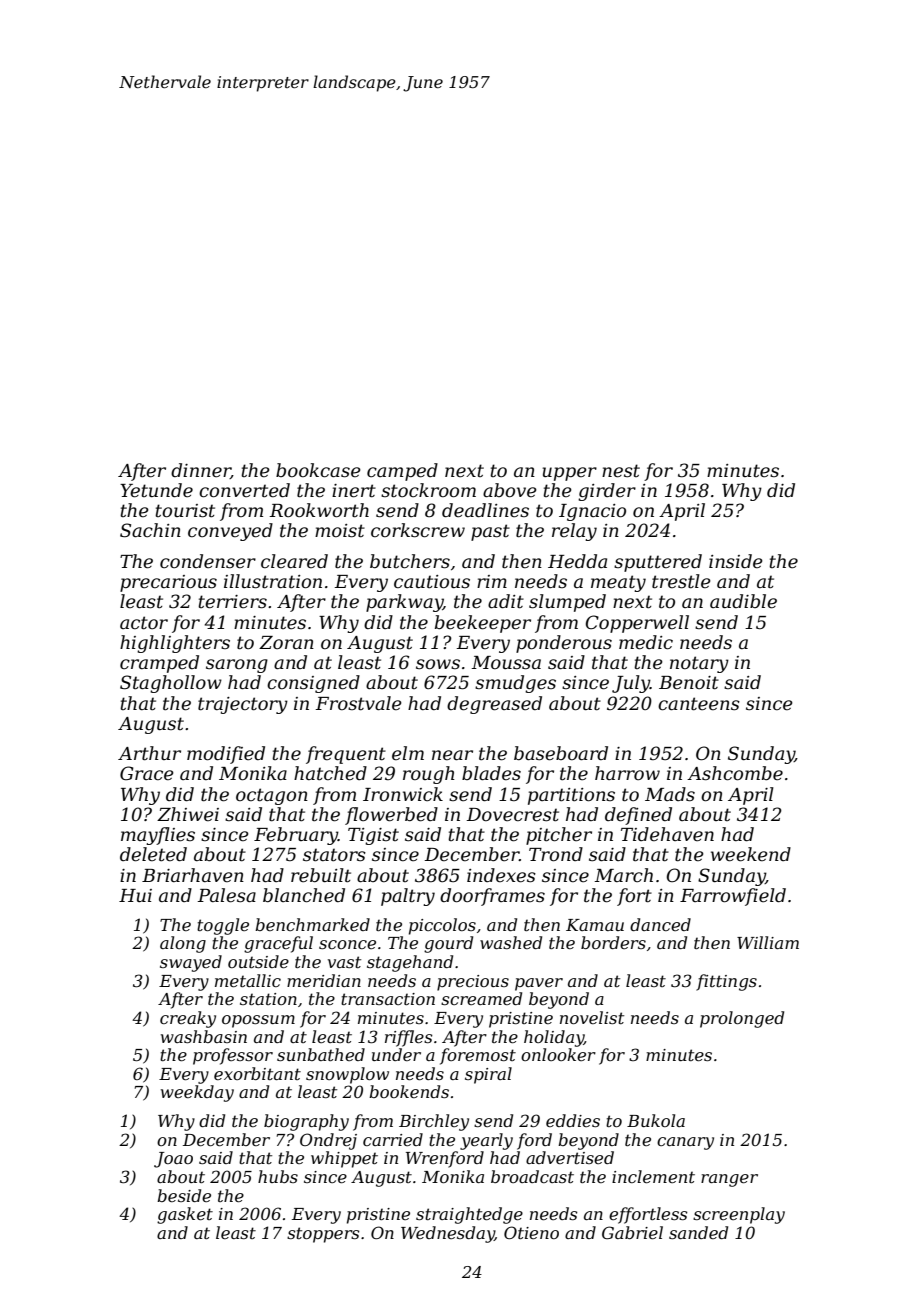 This screenshot has width=924, height=1314. I want to click on gourd, so click(448, 944).
